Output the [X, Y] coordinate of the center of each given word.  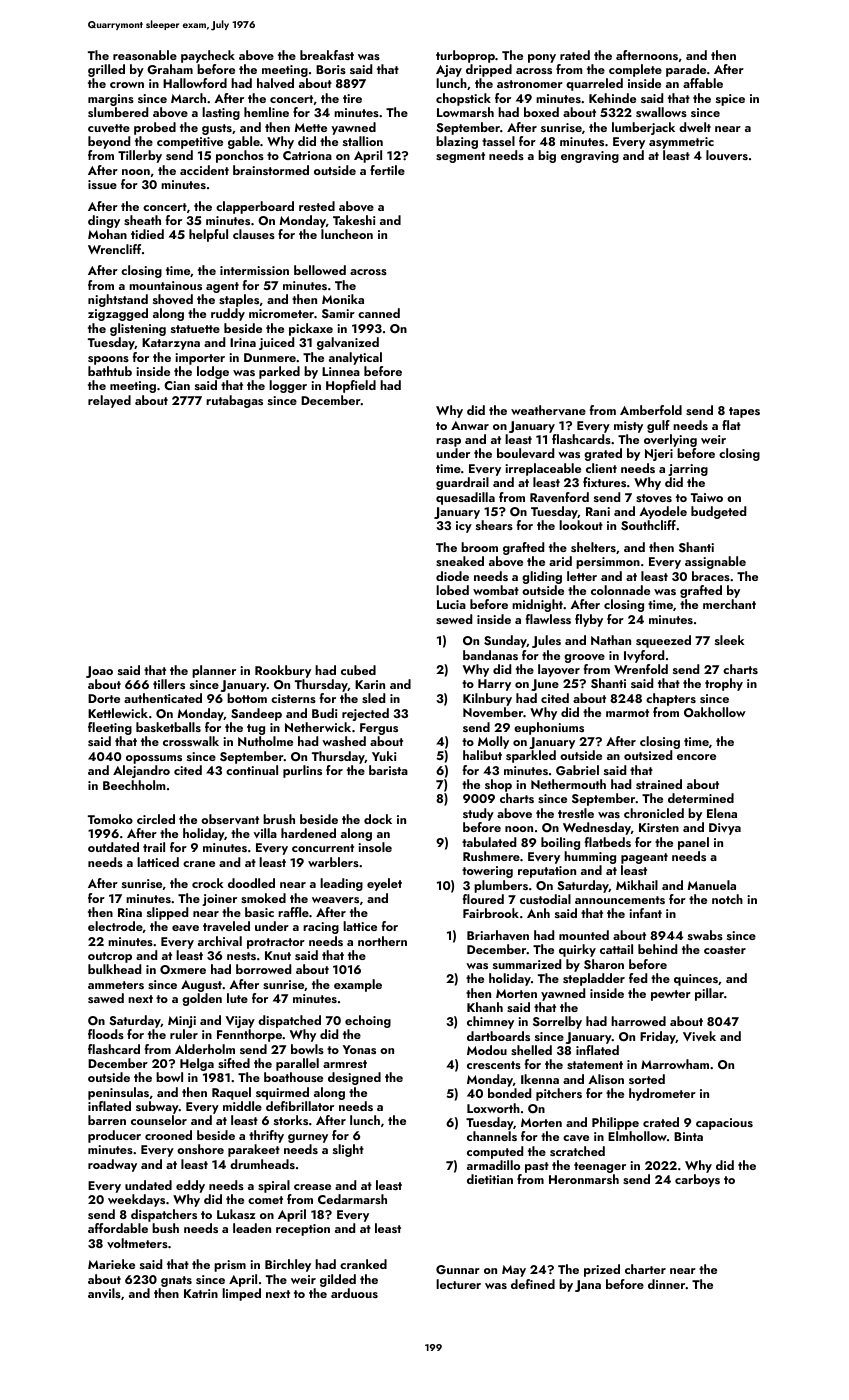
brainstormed [271, 170]
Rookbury [283, 671]
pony [542, 58]
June [545, 685]
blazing [457, 142]
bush [165, 1228]
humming [590, 857]
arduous [354, 1293]
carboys [697, 1180]
